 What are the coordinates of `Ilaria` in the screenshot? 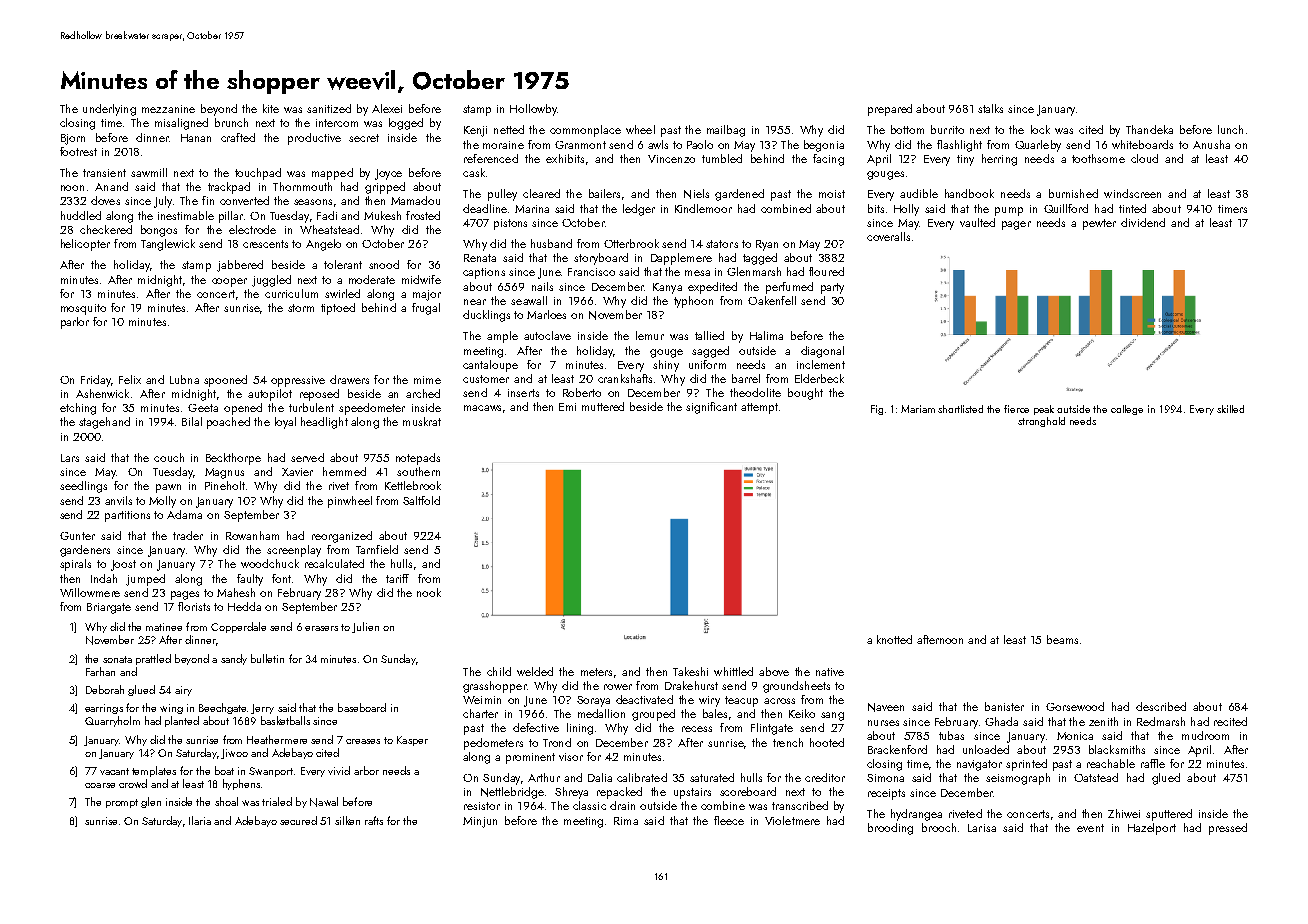 It's located at (200, 820).
